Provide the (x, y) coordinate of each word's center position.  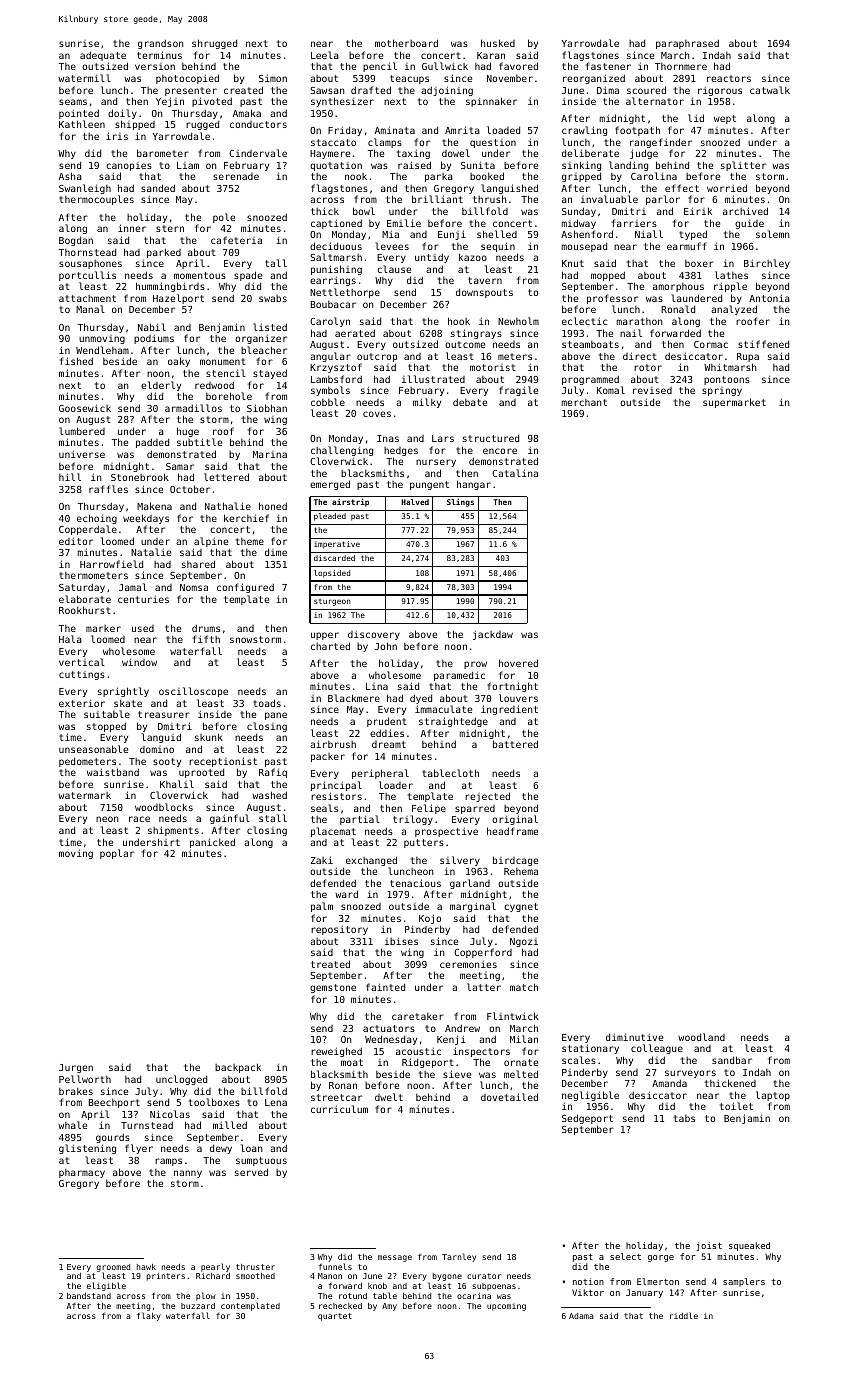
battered (515, 744)
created (243, 90)
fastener (608, 66)
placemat (333, 832)
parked (164, 253)
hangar (474, 485)
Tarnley (459, 1257)
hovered (518, 663)
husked (498, 43)
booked (487, 176)
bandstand (89, 1296)
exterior (82, 703)
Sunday (579, 212)
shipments (173, 831)
